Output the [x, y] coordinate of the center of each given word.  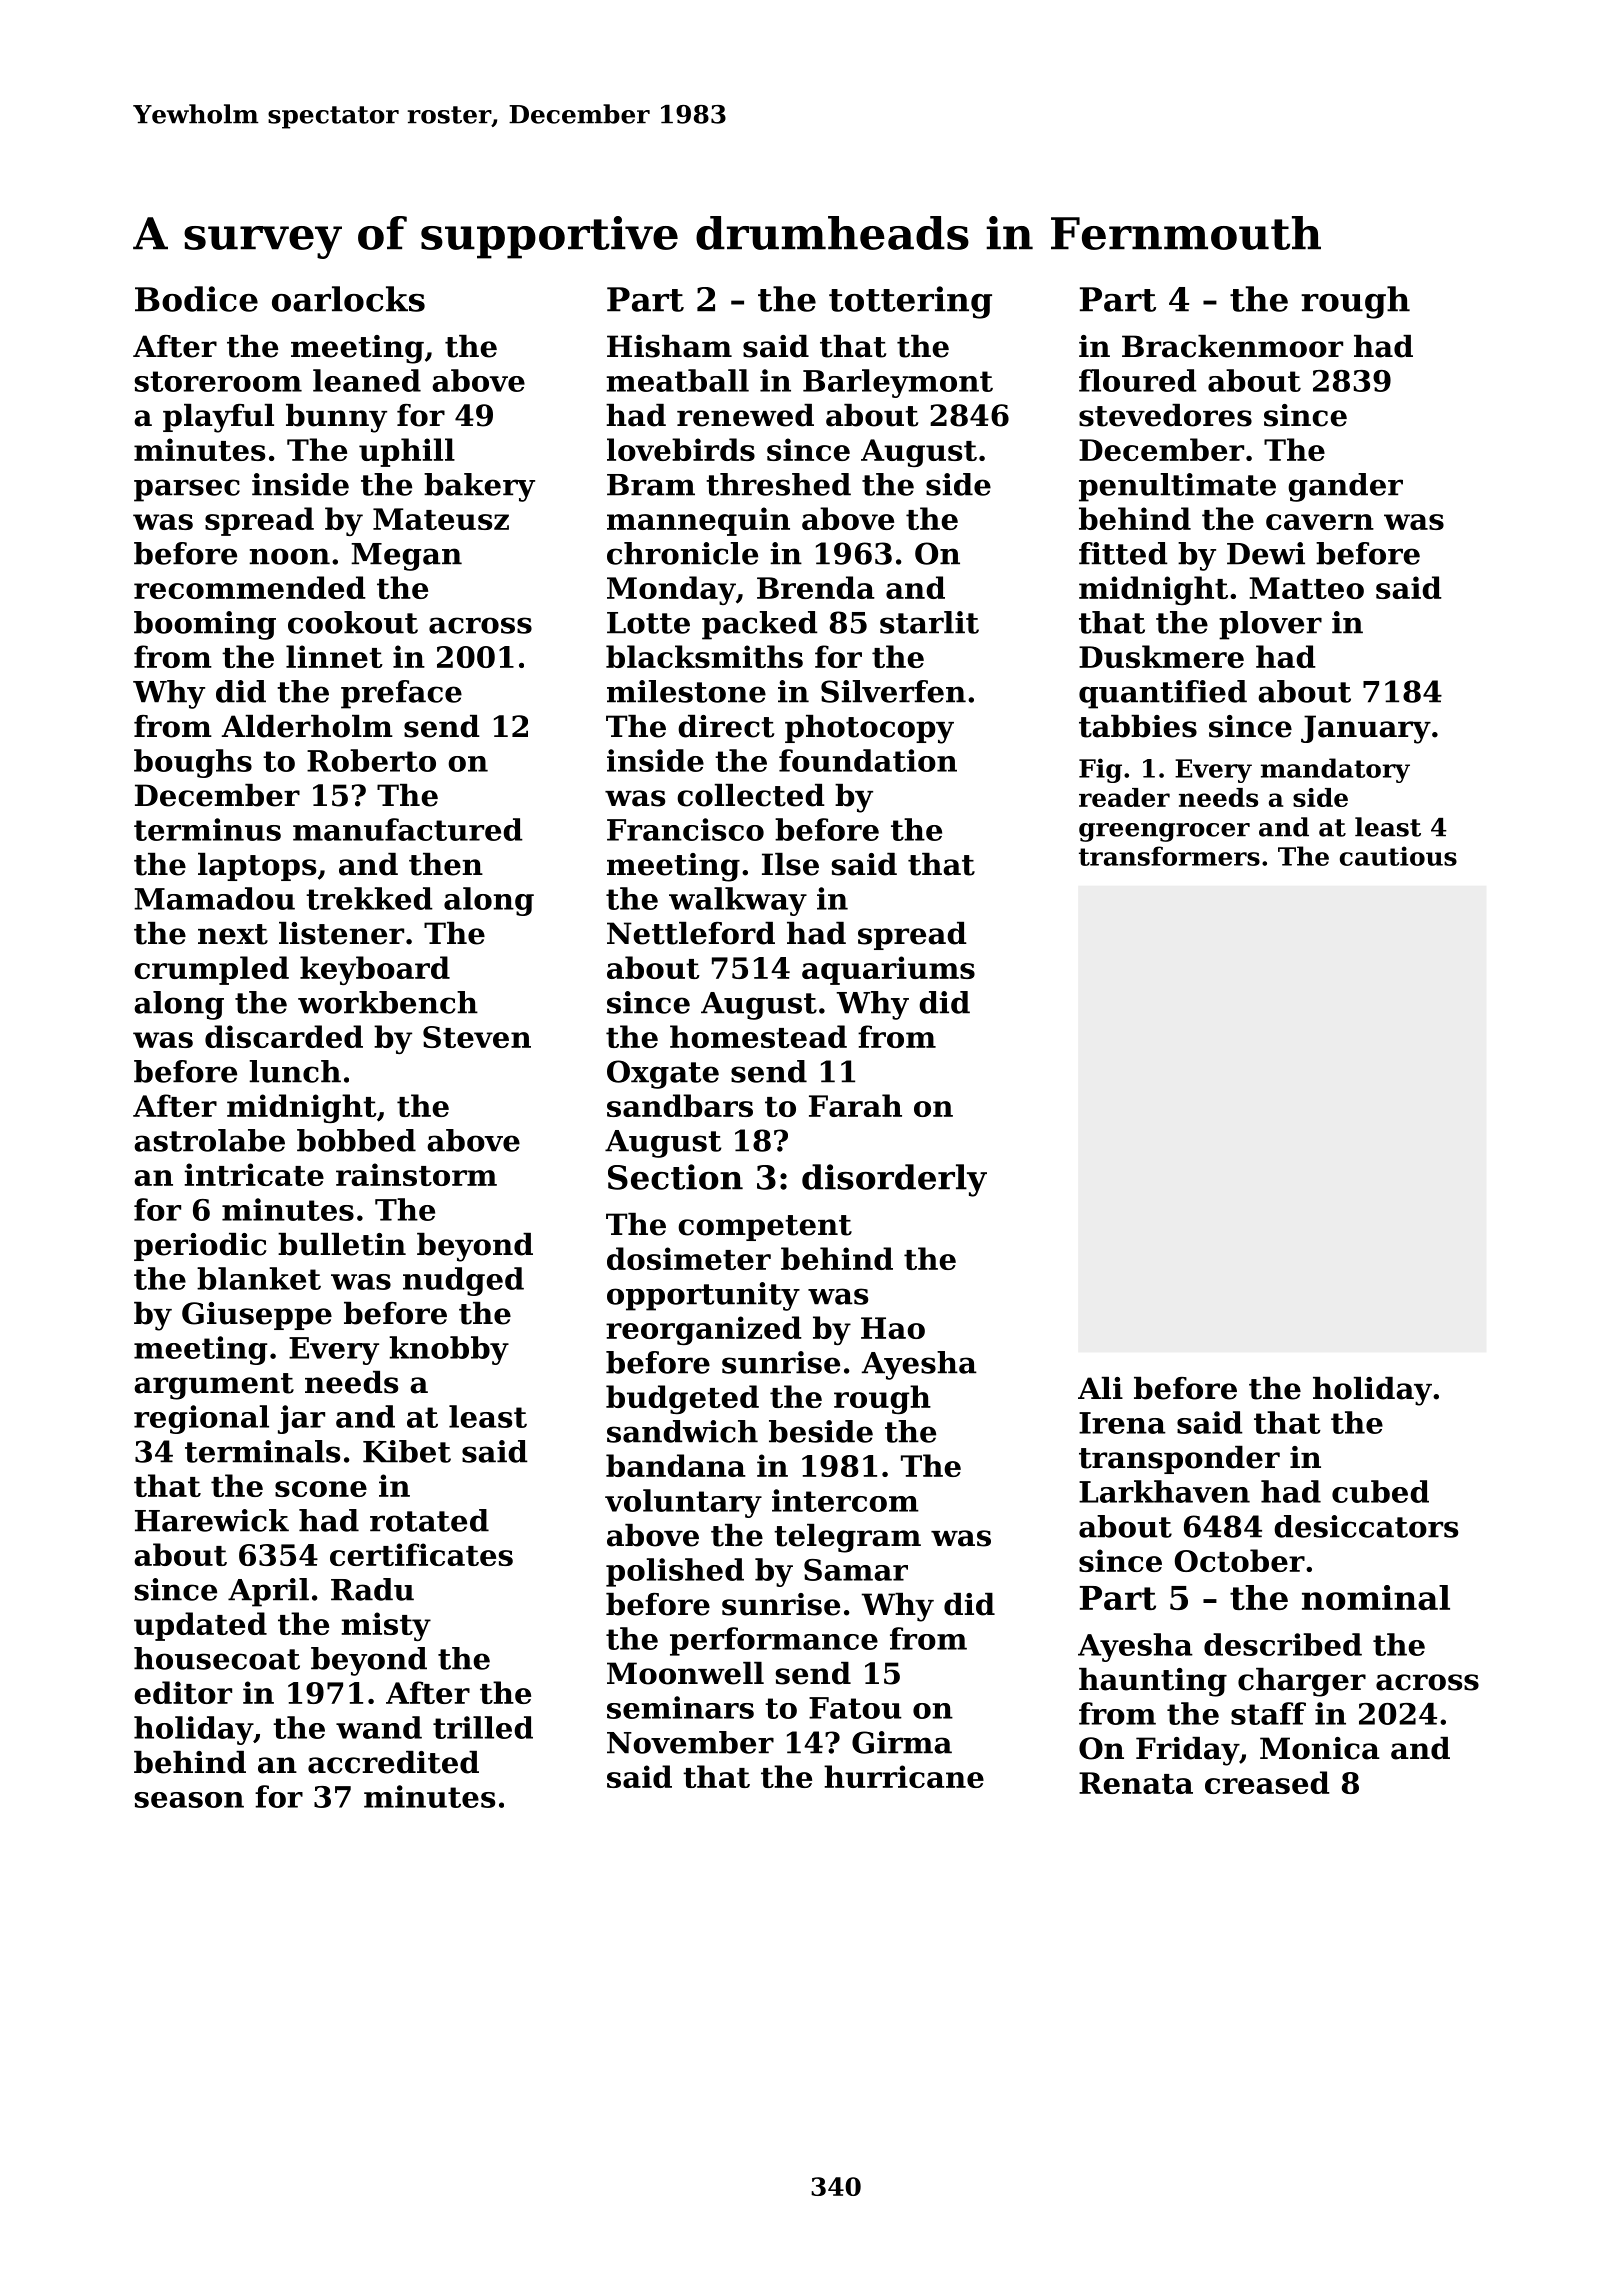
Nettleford [691, 933]
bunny [336, 418]
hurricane [904, 1776]
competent [765, 1228]
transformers [1169, 856]
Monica [1320, 1748]
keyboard [375, 970]
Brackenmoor [1232, 346]
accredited [393, 1762]
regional [201, 1419]
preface [401, 694]
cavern [1320, 522]
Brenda [816, 587]
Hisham [669, 346]
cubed [1380, 1491]
